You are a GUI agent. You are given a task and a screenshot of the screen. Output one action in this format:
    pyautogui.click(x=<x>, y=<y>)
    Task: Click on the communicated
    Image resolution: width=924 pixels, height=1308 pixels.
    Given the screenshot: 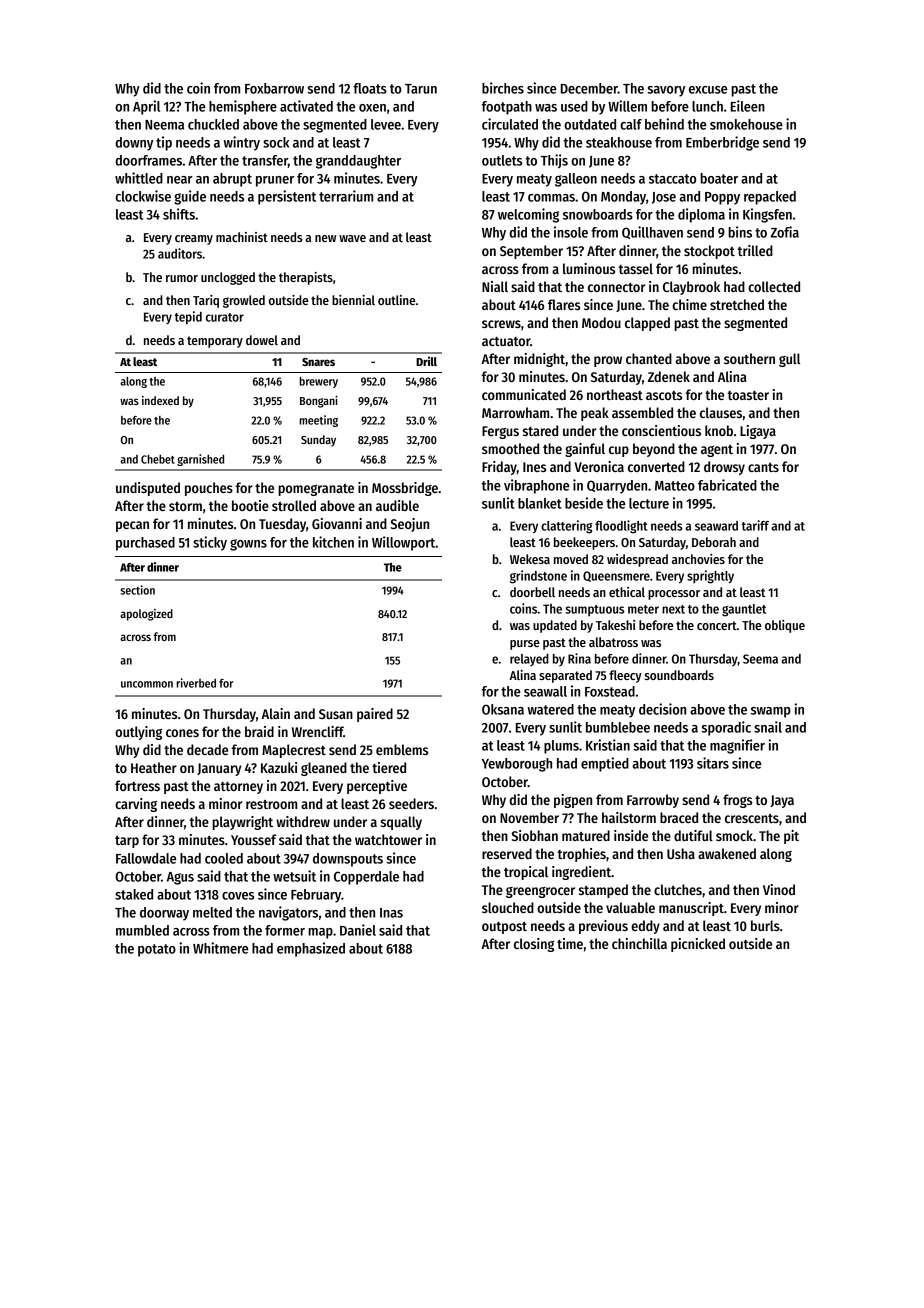 What is the action you would take?
    pyautogui.click(x=524, y=394)
